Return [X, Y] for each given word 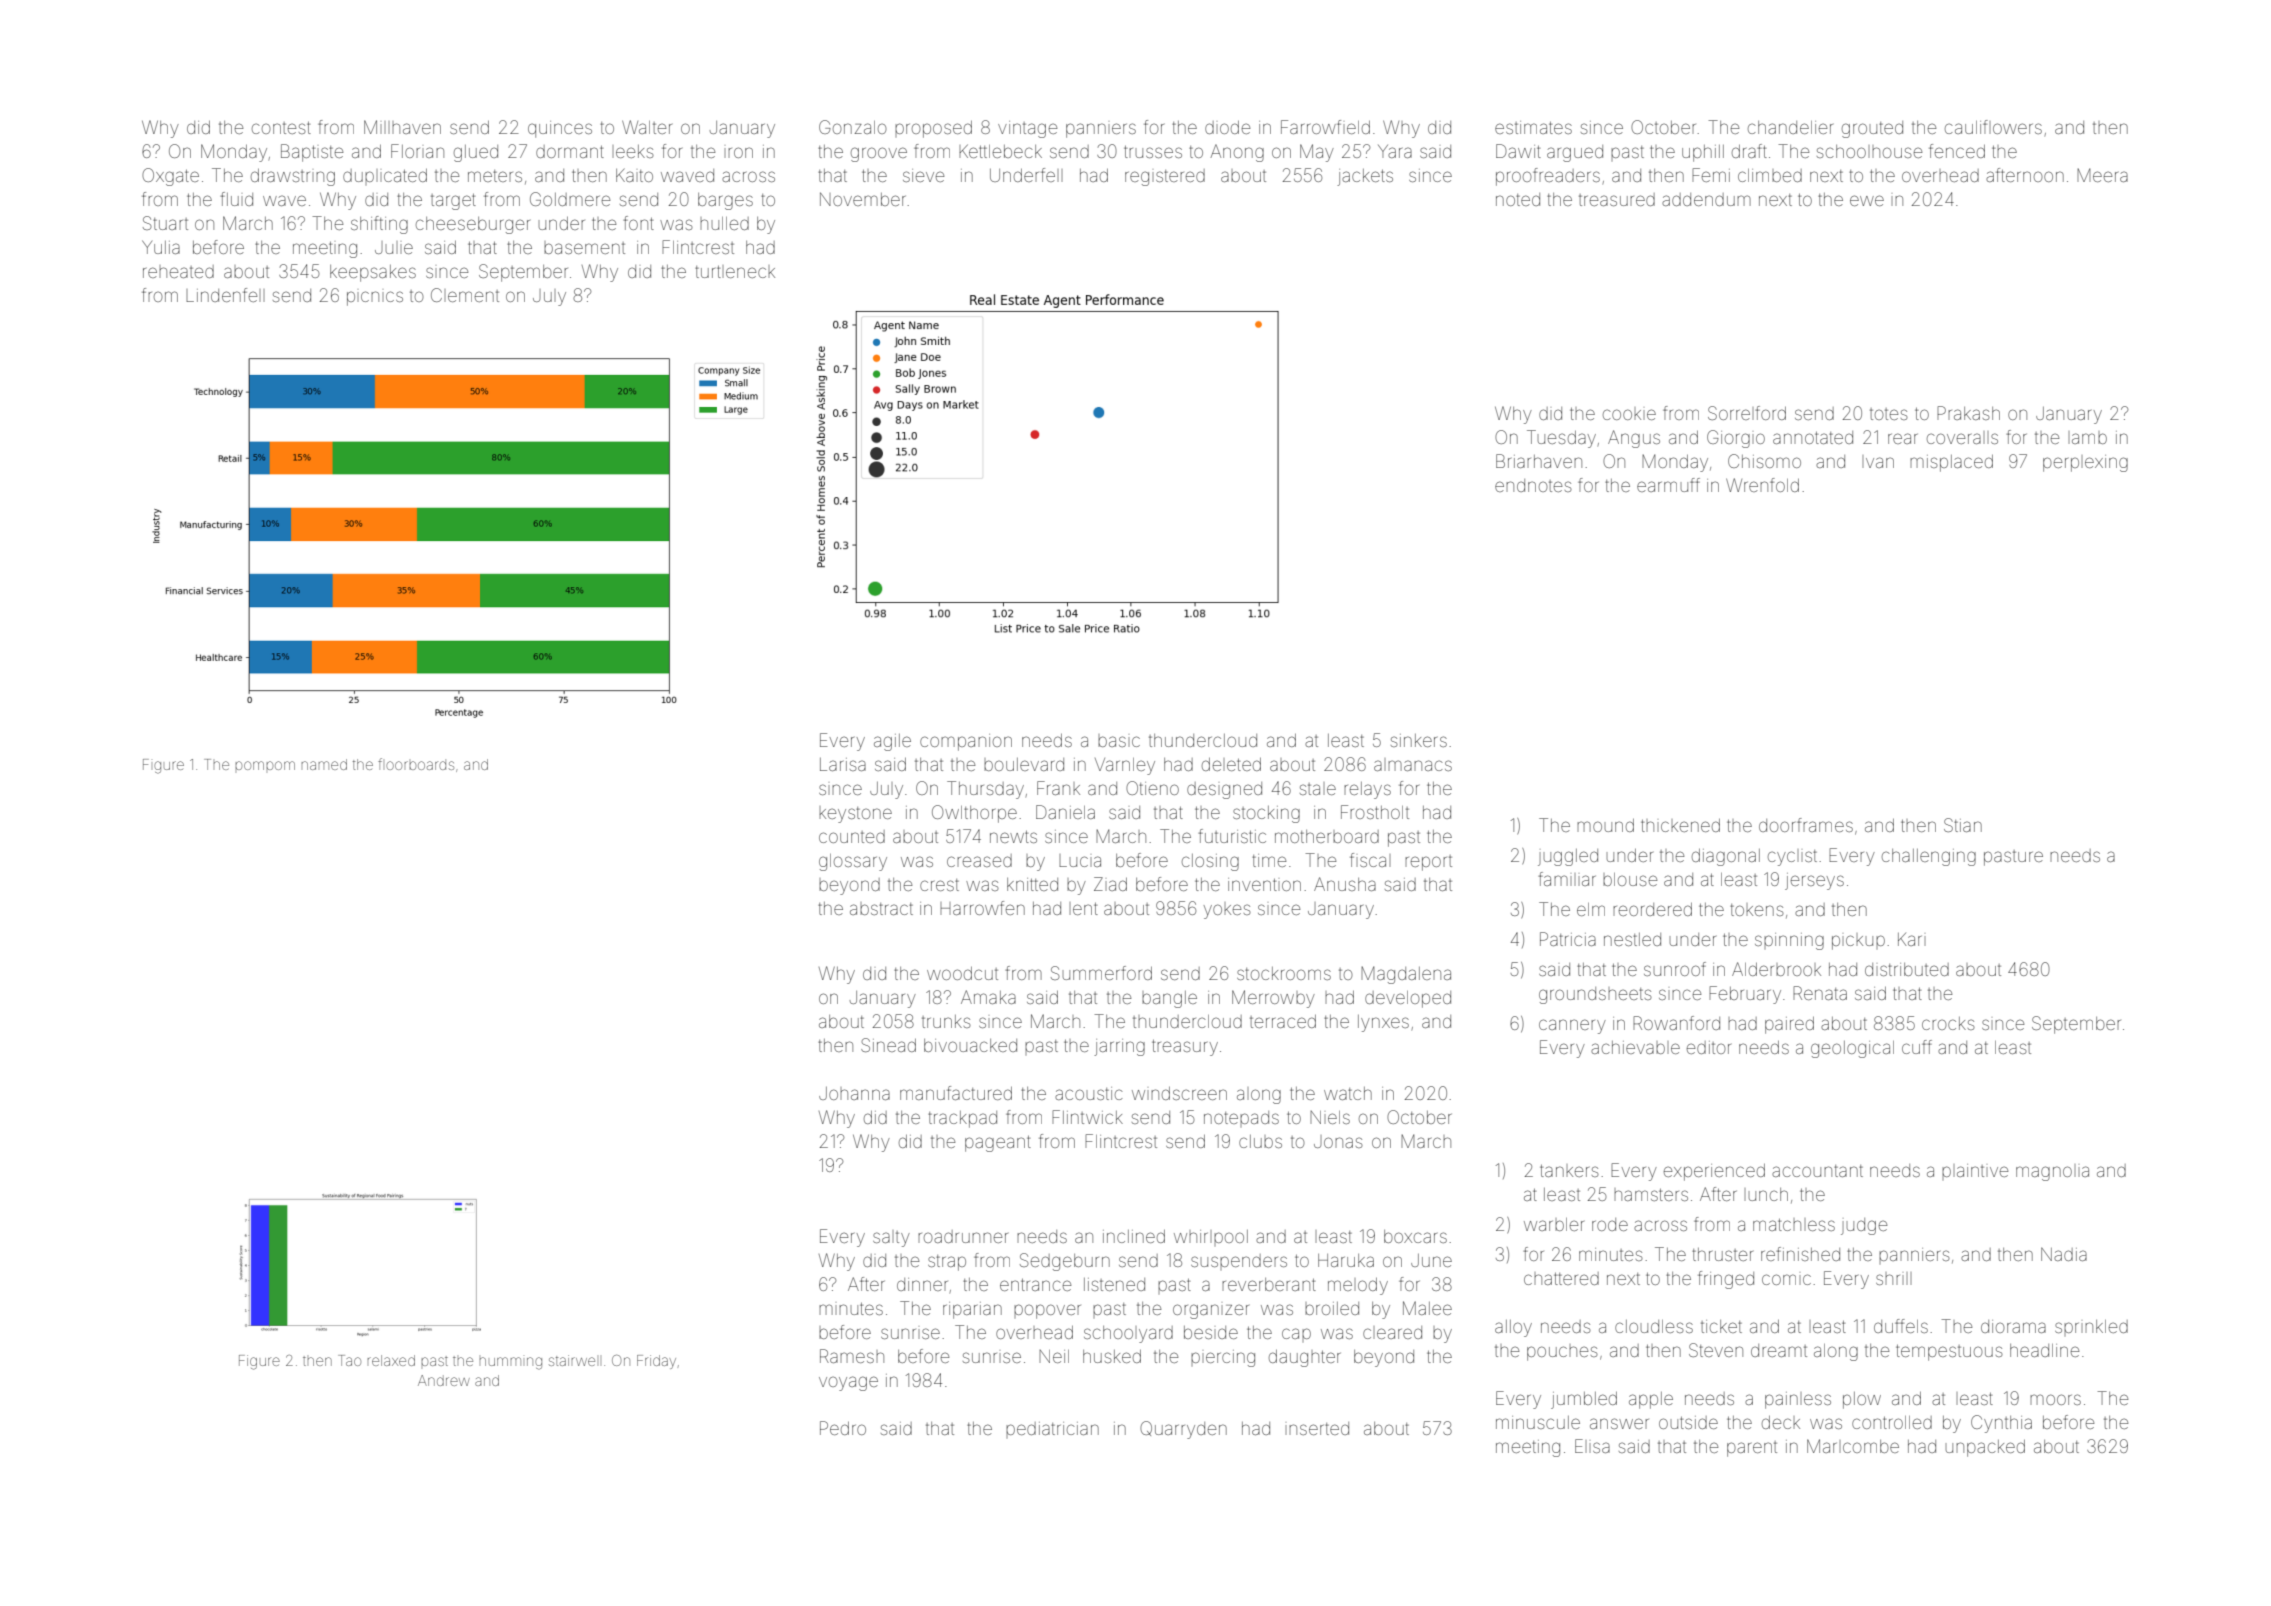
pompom [265, 765]
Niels [1330, 1117]
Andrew [444, 1380]
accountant [1817, 1171]
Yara [1395, 151]
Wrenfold [1762, 485]
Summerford [1101, 973]
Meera [2102, 175]
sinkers [1419, 740]
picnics [375, 298]
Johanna [854, 1093]
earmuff [1668, 485]
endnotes [1533, 485]
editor [1709, 1047]
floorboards [416, 764]
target [453, 202]
